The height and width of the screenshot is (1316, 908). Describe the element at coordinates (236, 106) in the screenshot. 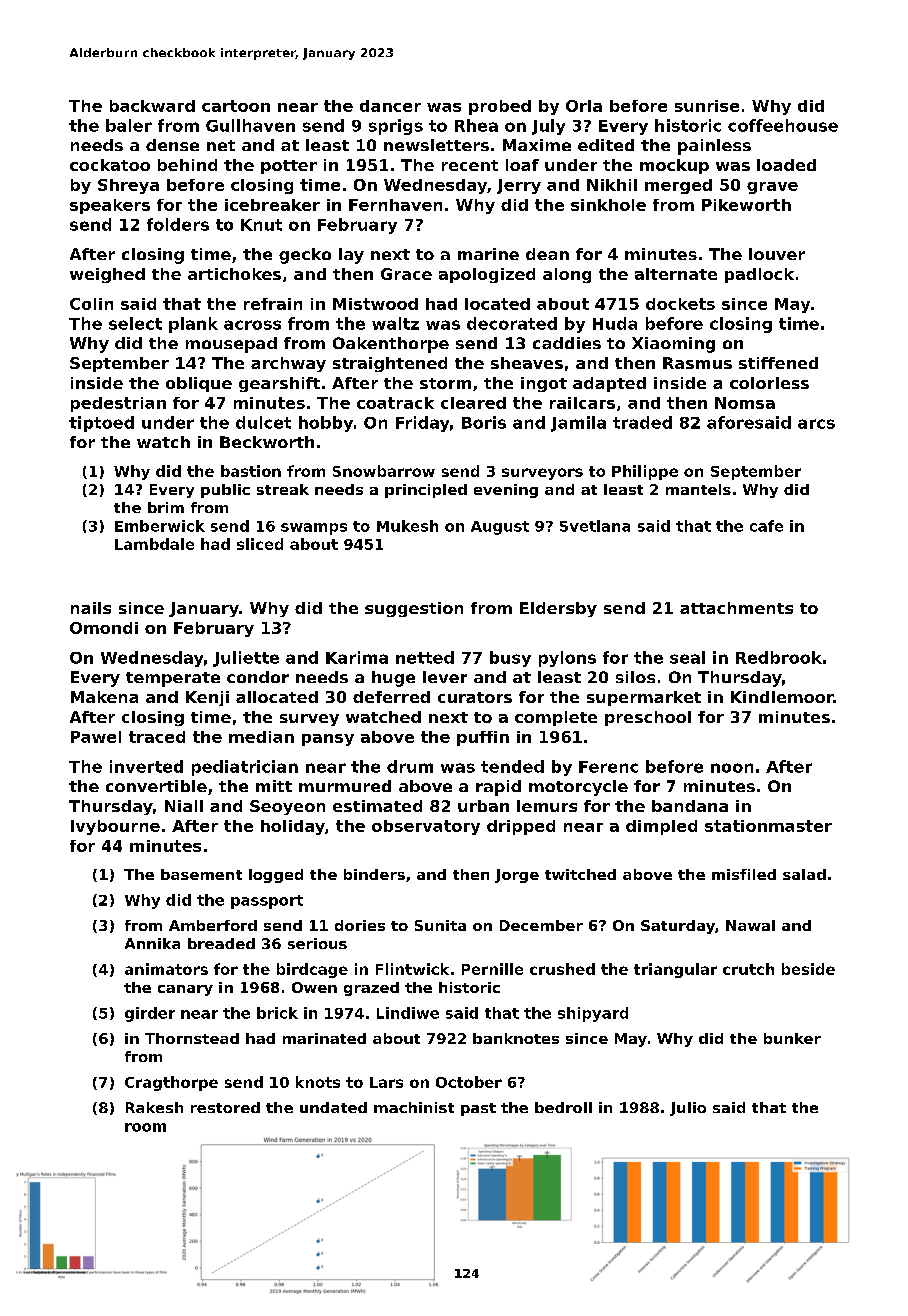

I see `cartoon` at that location.
